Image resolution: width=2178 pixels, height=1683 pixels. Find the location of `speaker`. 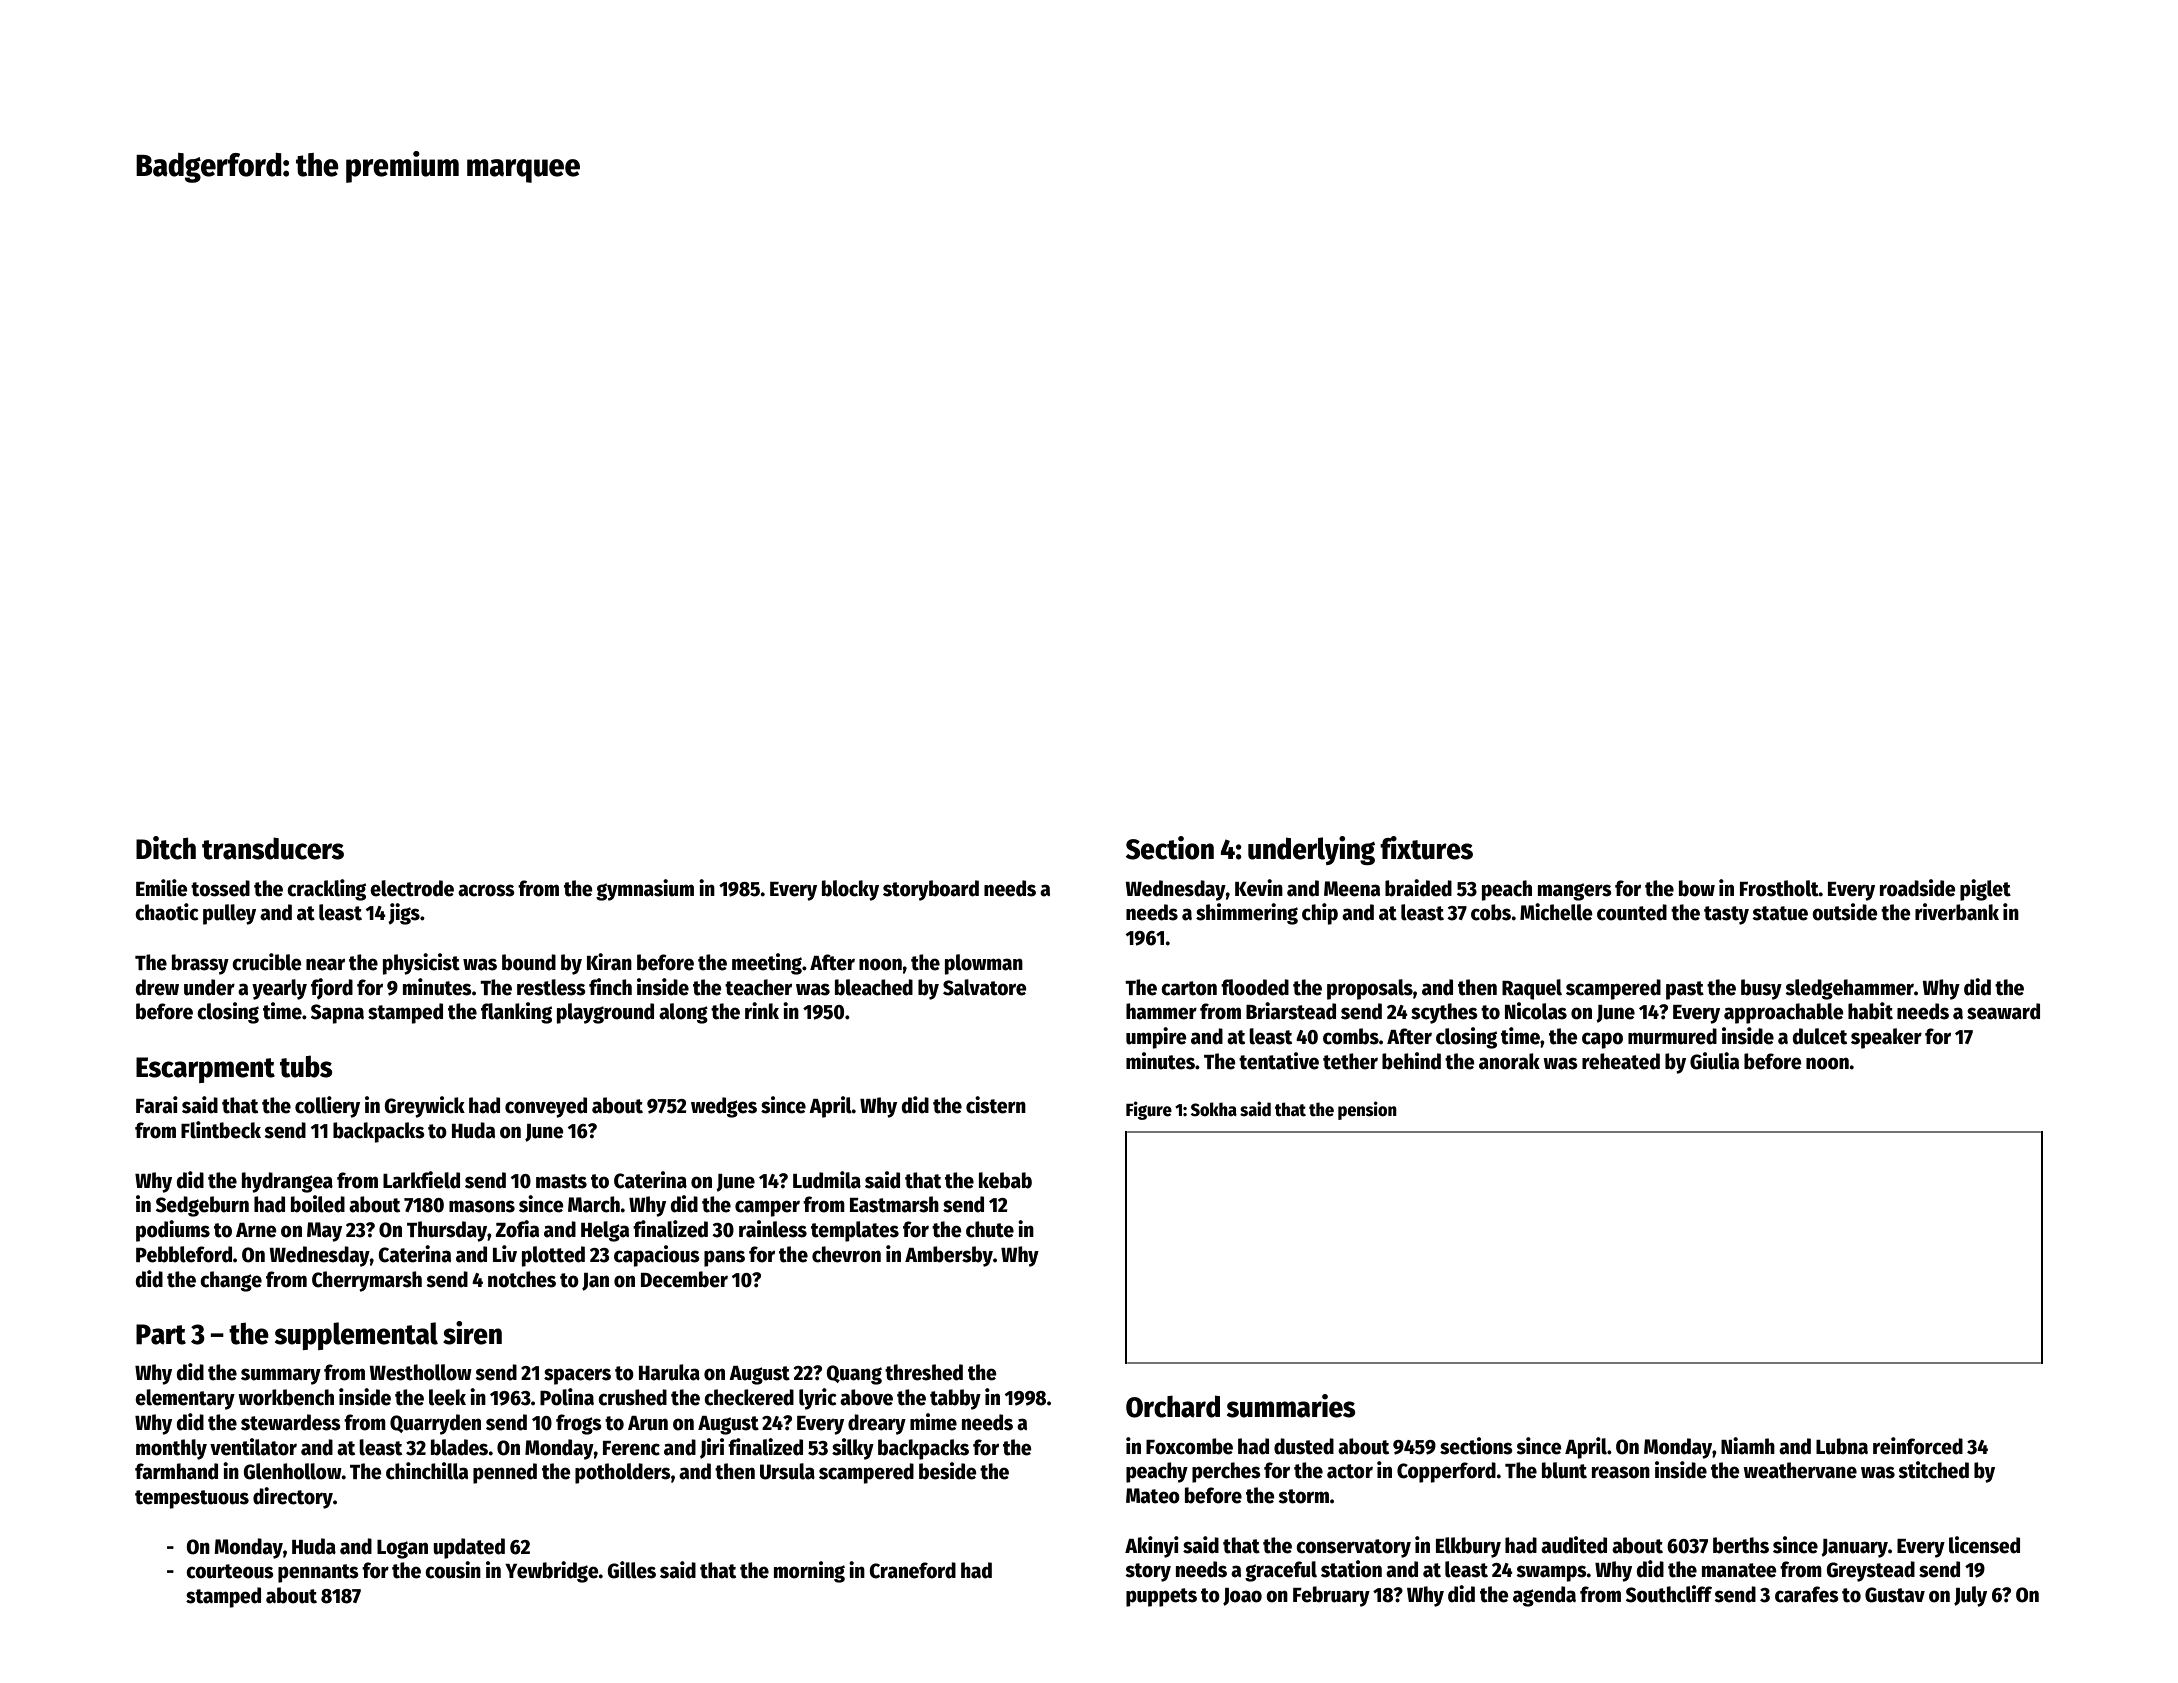

speaker is located at coordinates (1886, 1038).
